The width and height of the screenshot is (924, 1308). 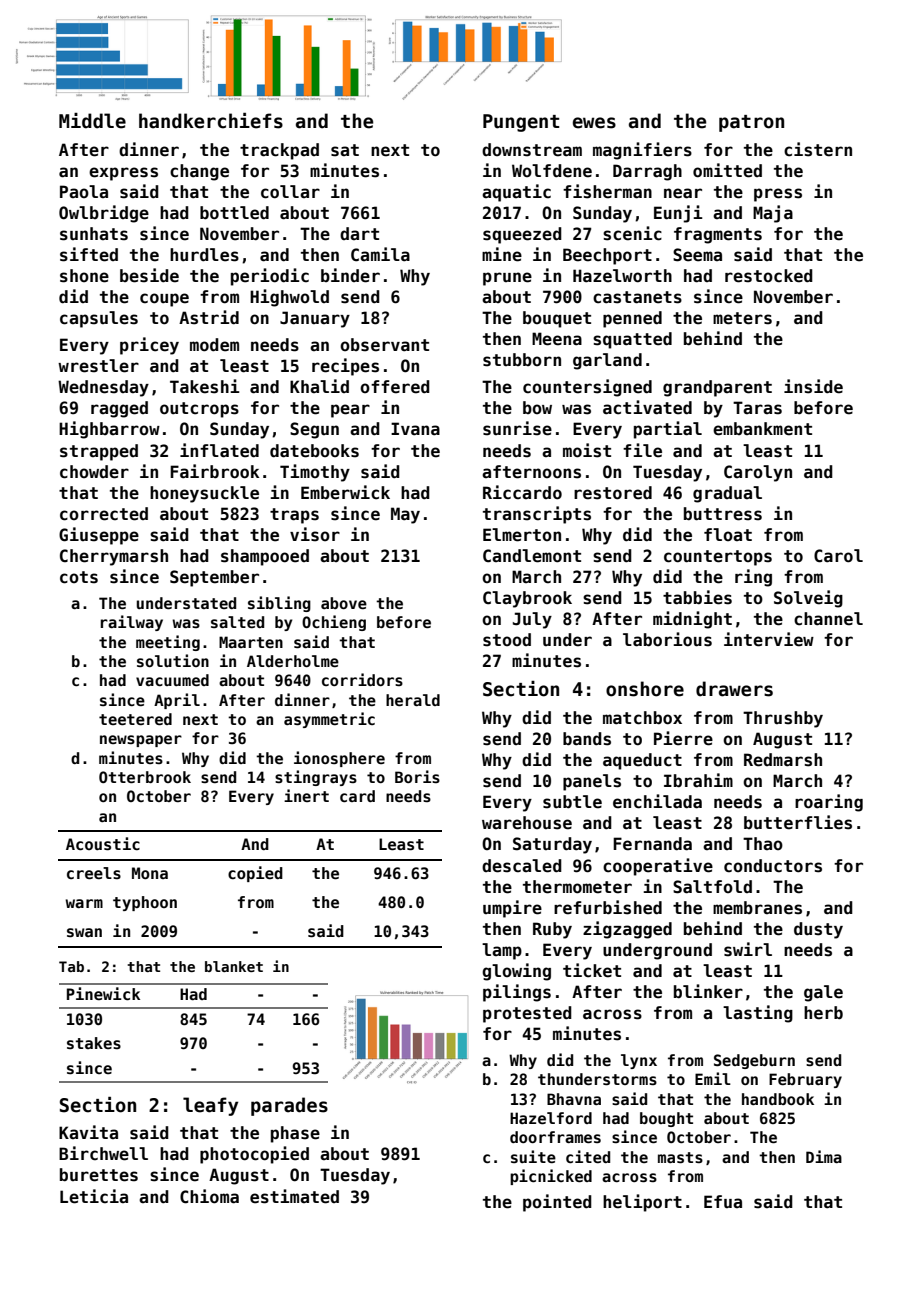 What do you see at coordinates (289, 1106) in the screenshot?
I see `parades` at bounding box center [289, 1106].
